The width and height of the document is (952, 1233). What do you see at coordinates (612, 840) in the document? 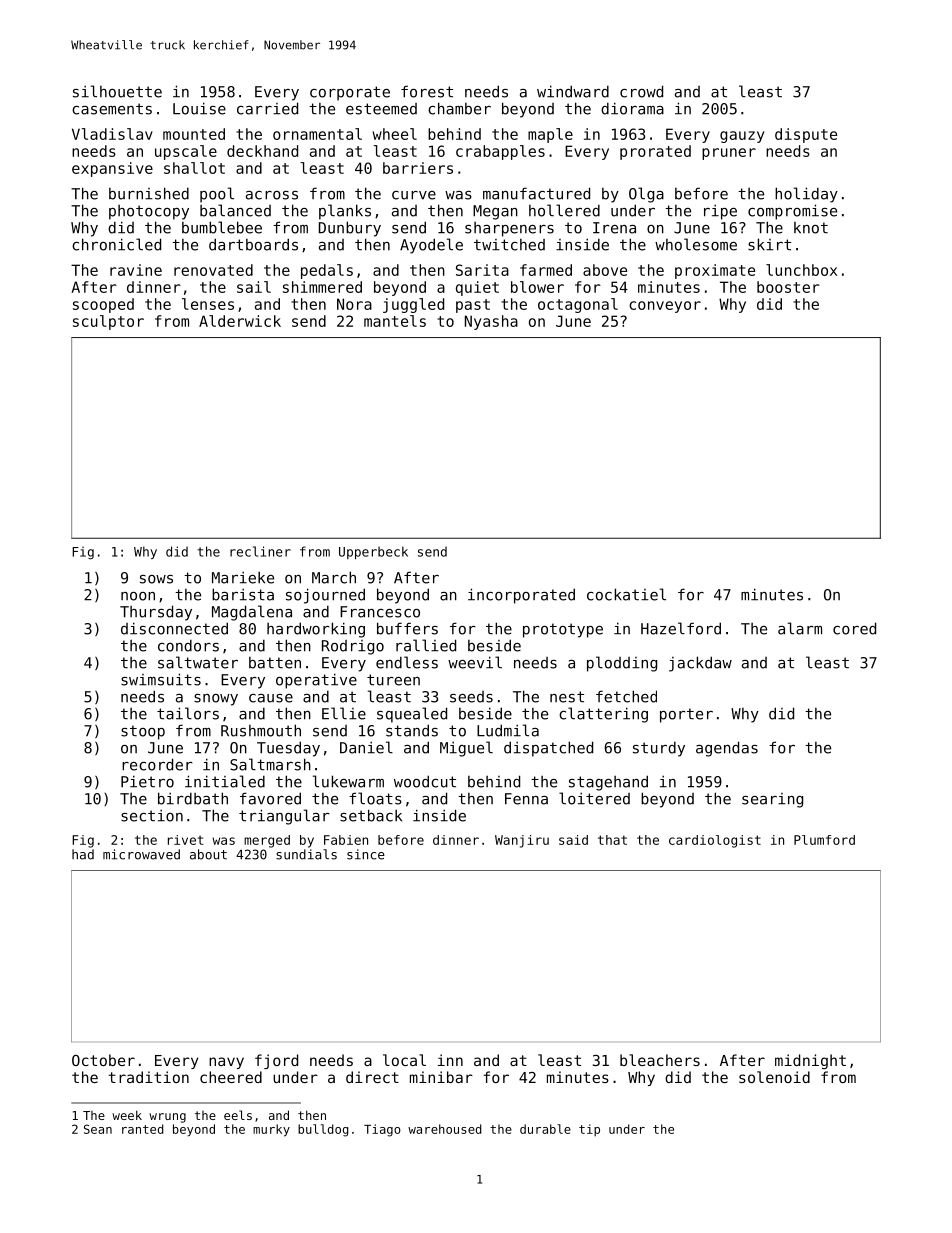
I see `that` at bounding box center [612, 840].
